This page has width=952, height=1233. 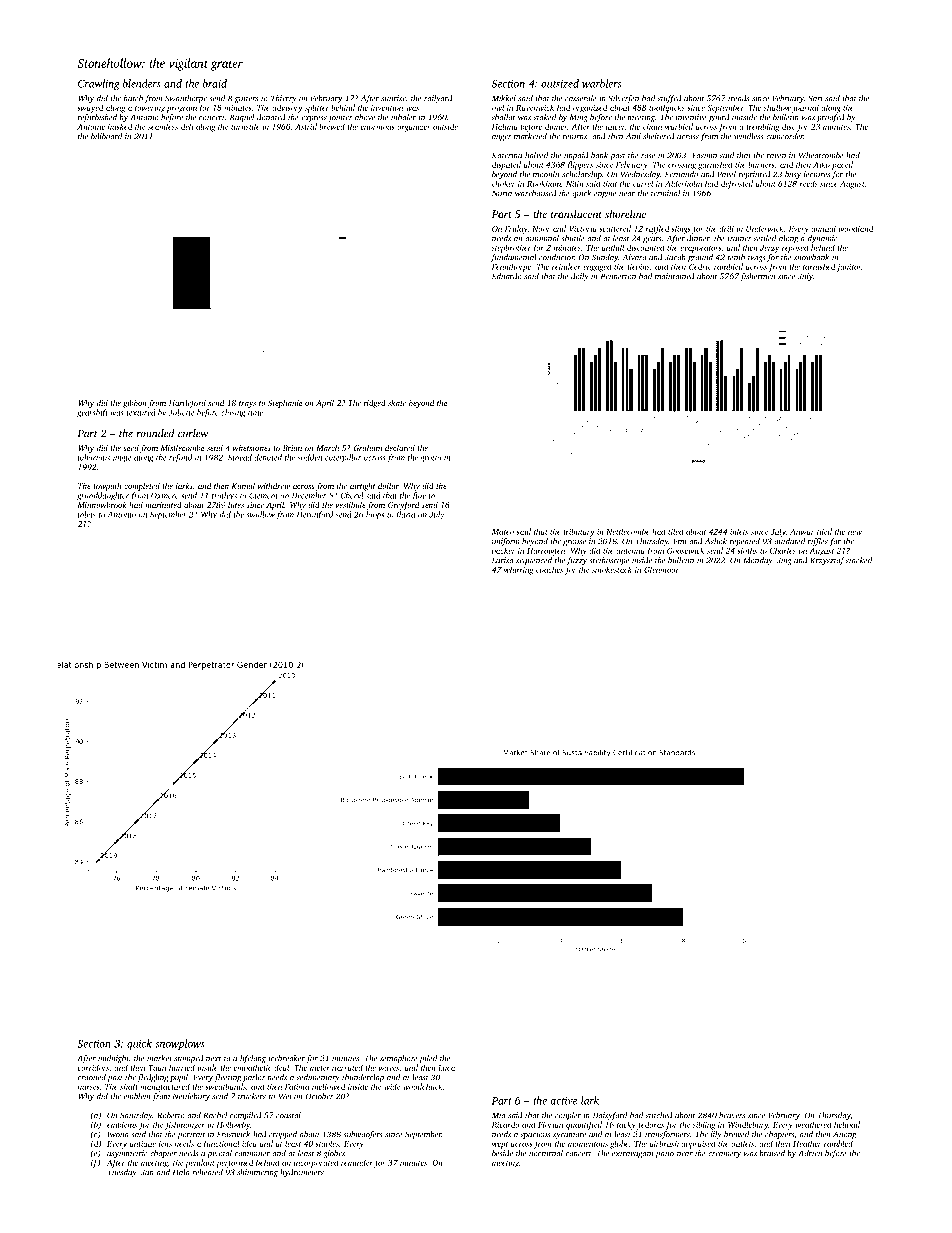 What do you see at coordinates (187, 126) in the page?
I see `deli` at bounding box center [187, 126].
